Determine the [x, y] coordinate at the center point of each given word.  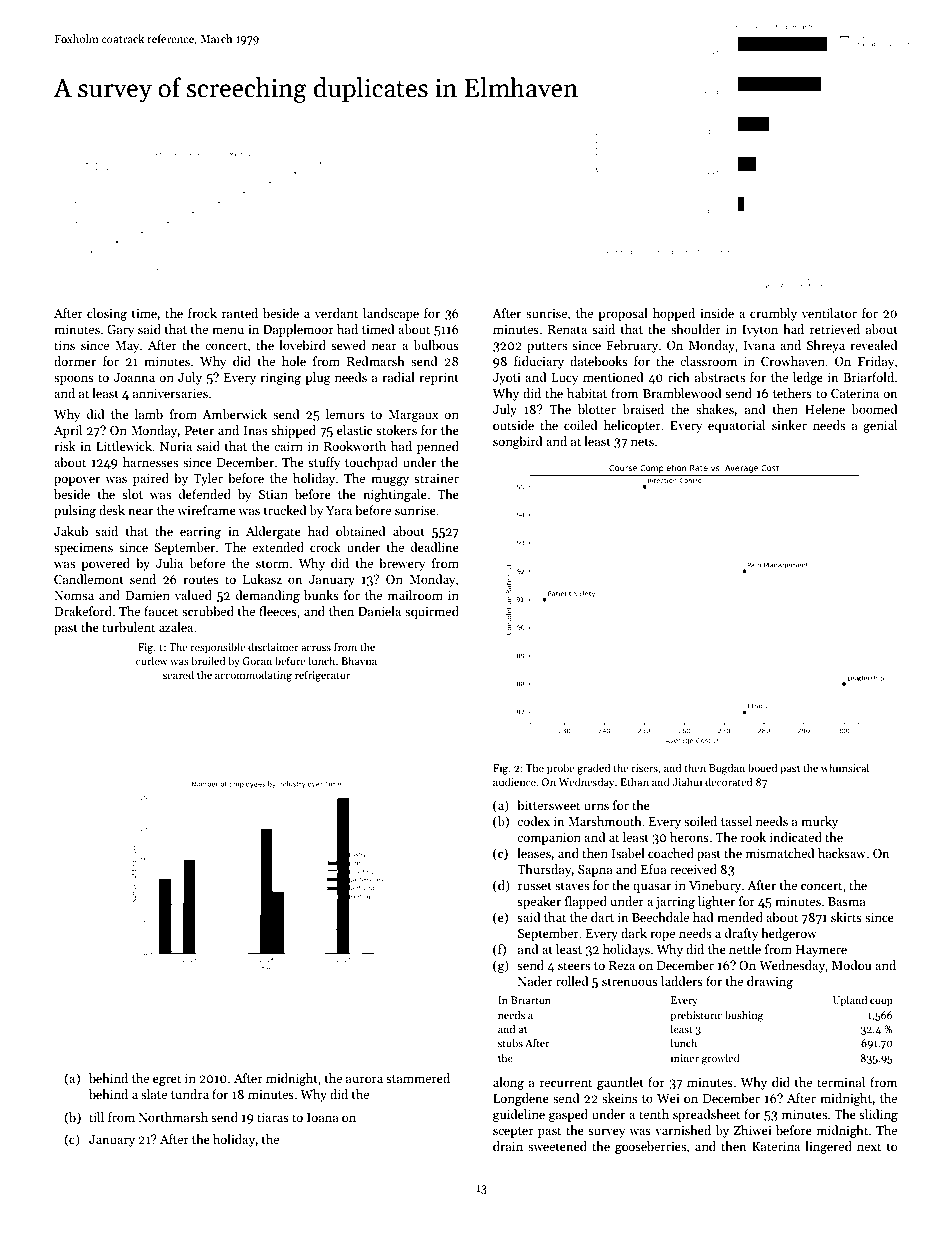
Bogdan [727, 769]
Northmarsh [173, 1117]
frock [202, 313]
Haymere [821, 951]
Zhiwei [753, 1130]
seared [178, 674]
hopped [674, 314]
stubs [510, 1042]
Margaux [413, 416]
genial [880, 426]
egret [167, 1080]
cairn [288, 446]
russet [535, 886]
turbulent [128, 627]
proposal [623, 314]
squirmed [432, 612]
